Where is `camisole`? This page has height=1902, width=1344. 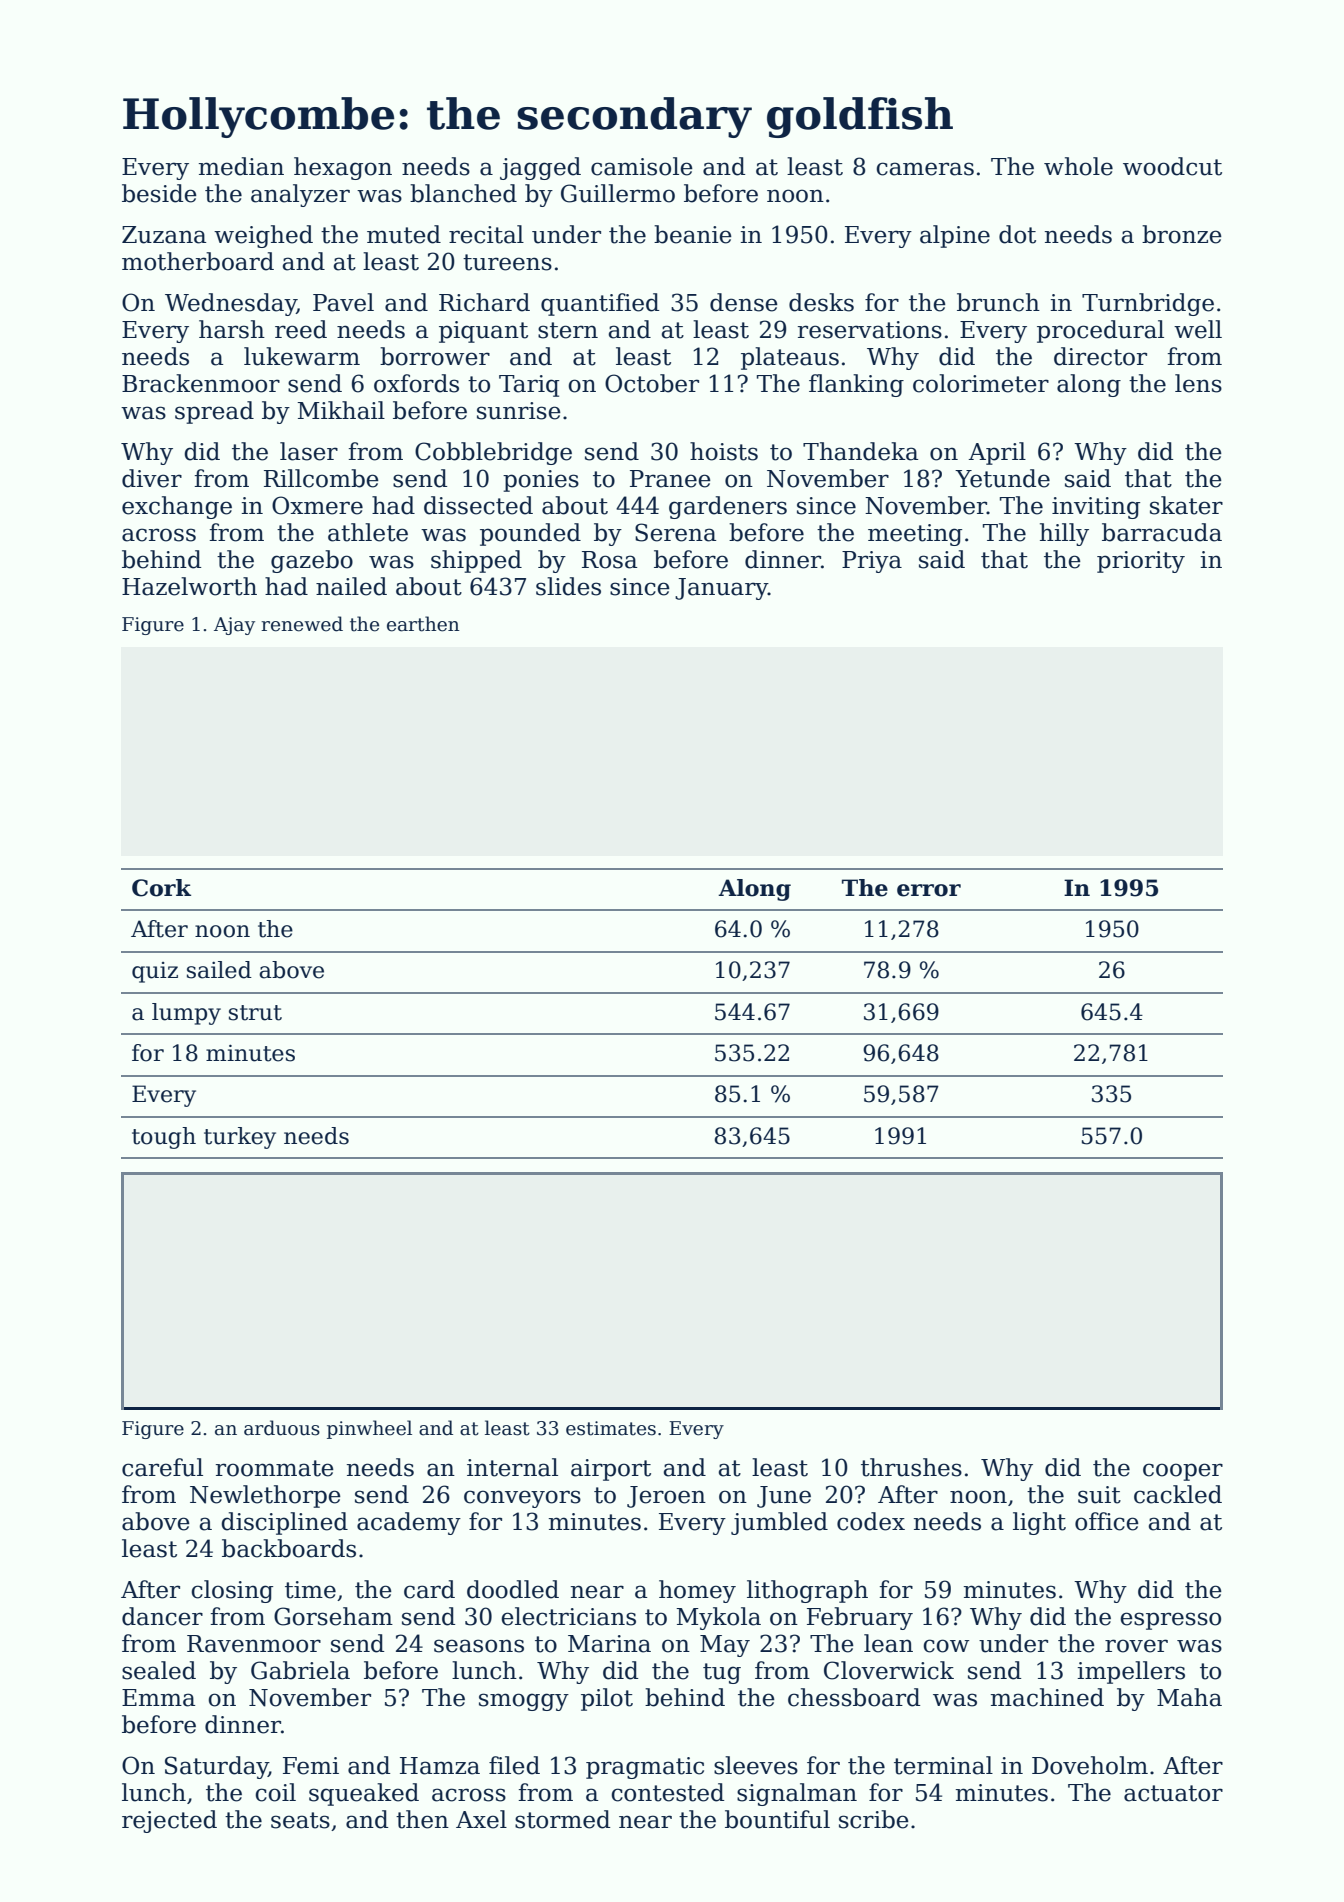 camisole is located at coordinates (642, 166).
